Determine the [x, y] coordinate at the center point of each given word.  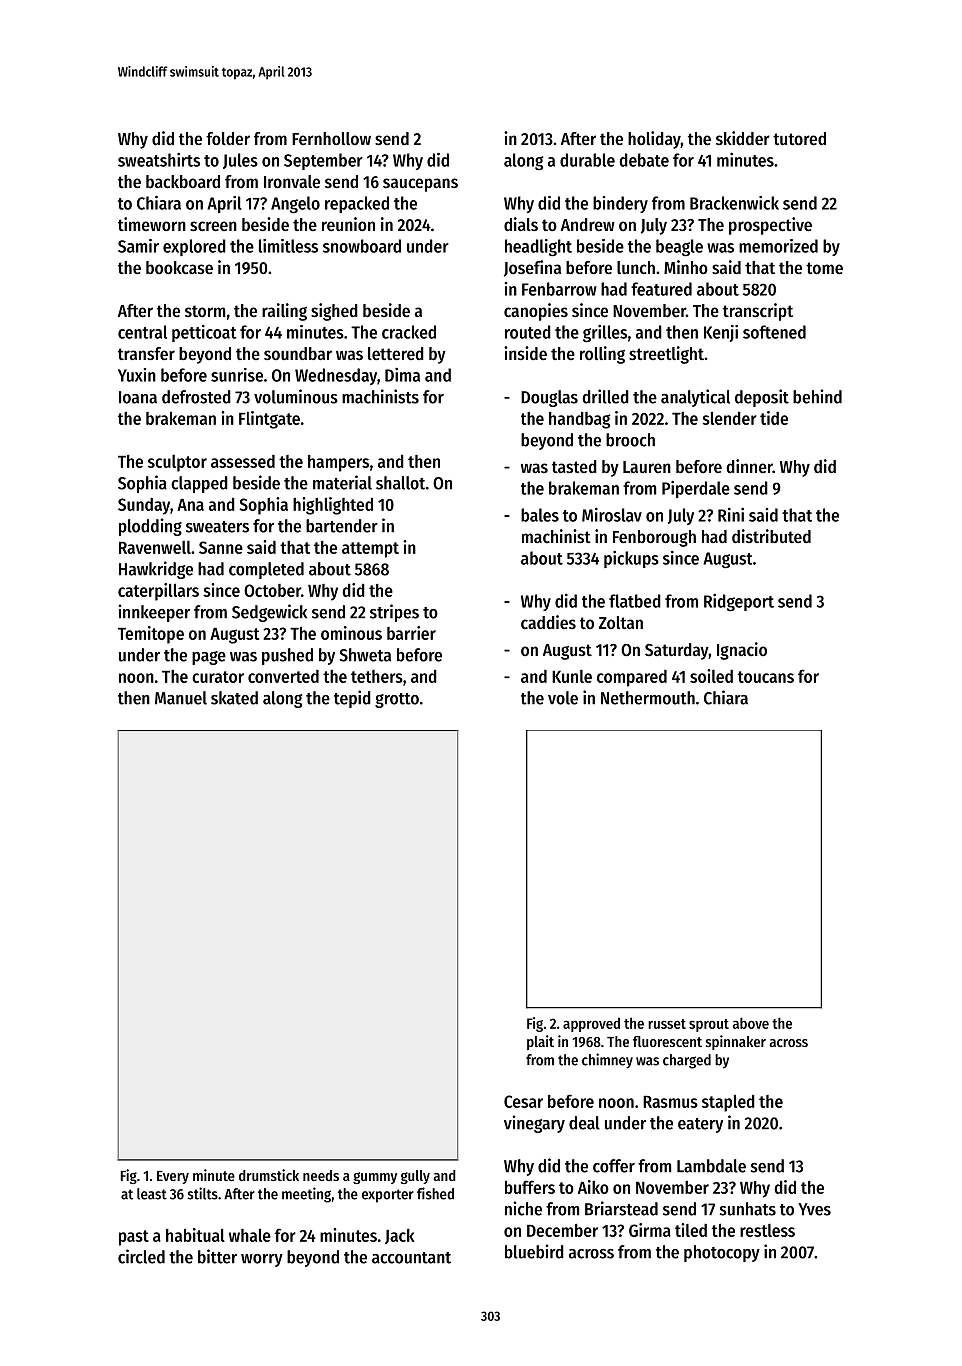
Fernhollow [331, 138]
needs [321, 1175]
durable [587, 160]
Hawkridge [156, 570]
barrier [411, 633]
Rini [731, 515]
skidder [743, 138]
